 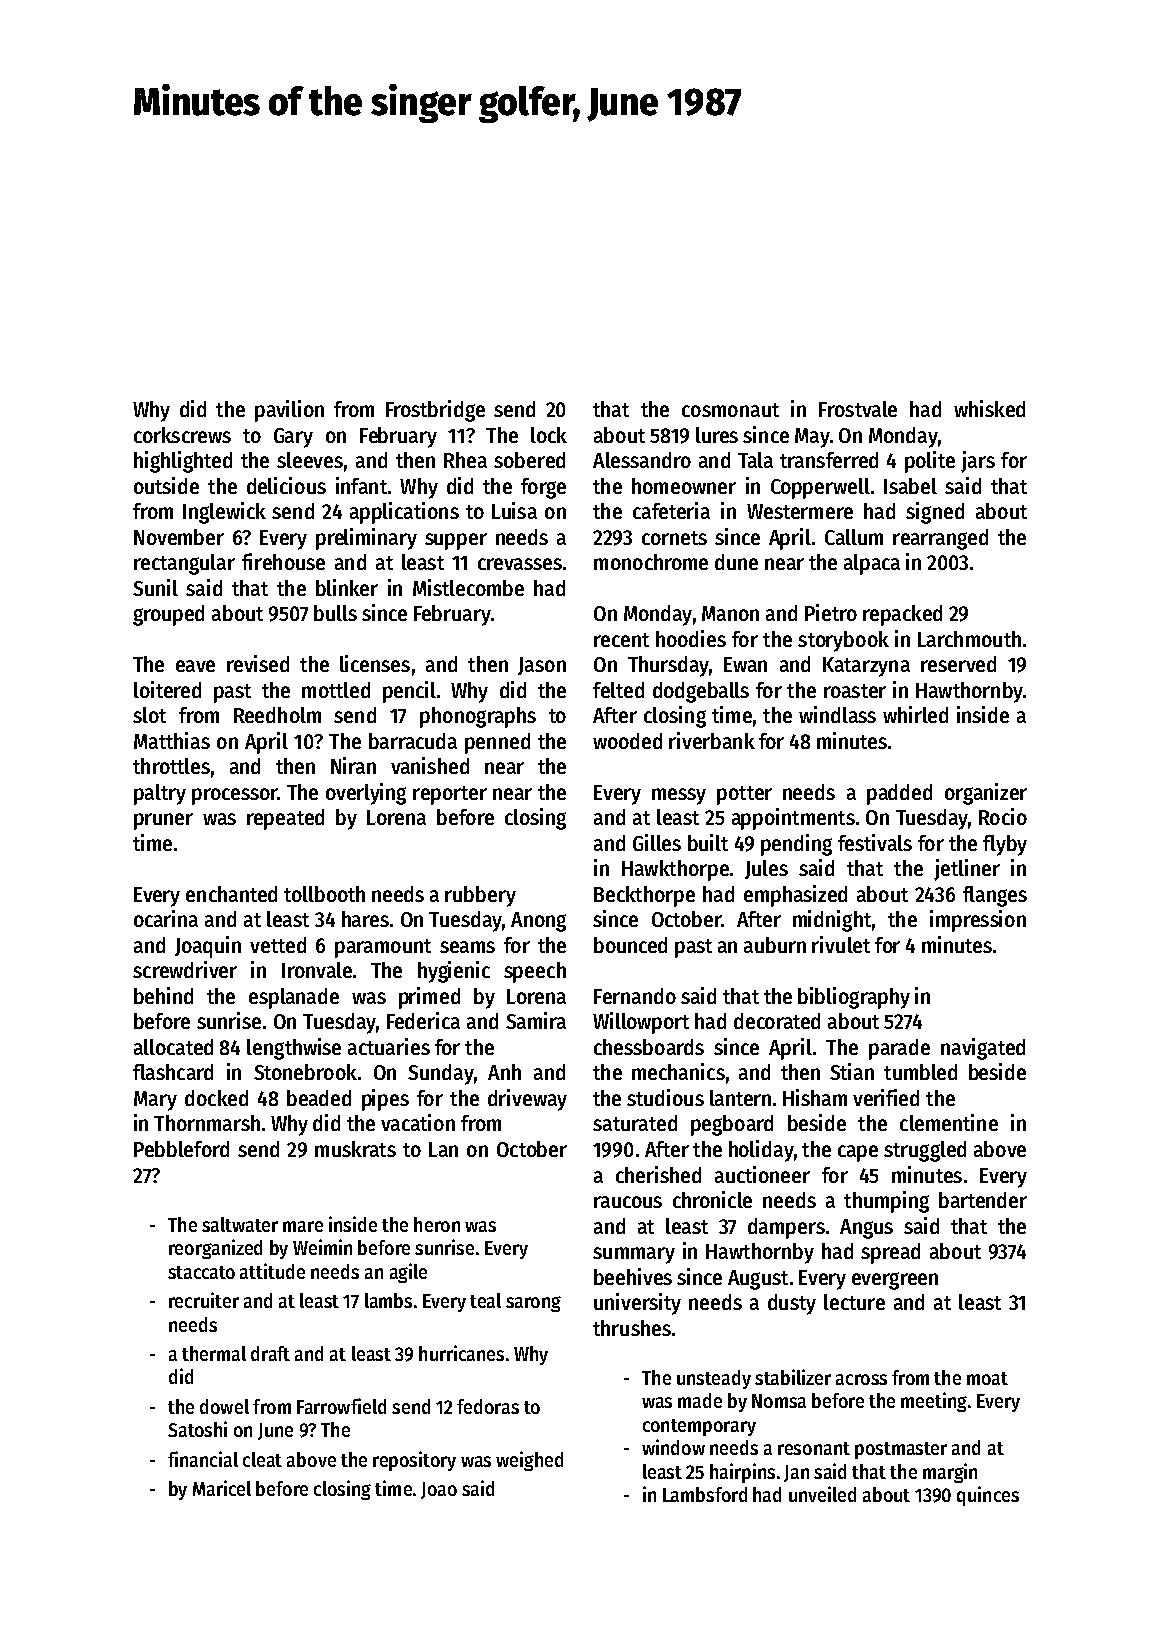 What do you see at coordinates (986, 794) in the image?
I see `organizer` at bounding box center [986, 794].
